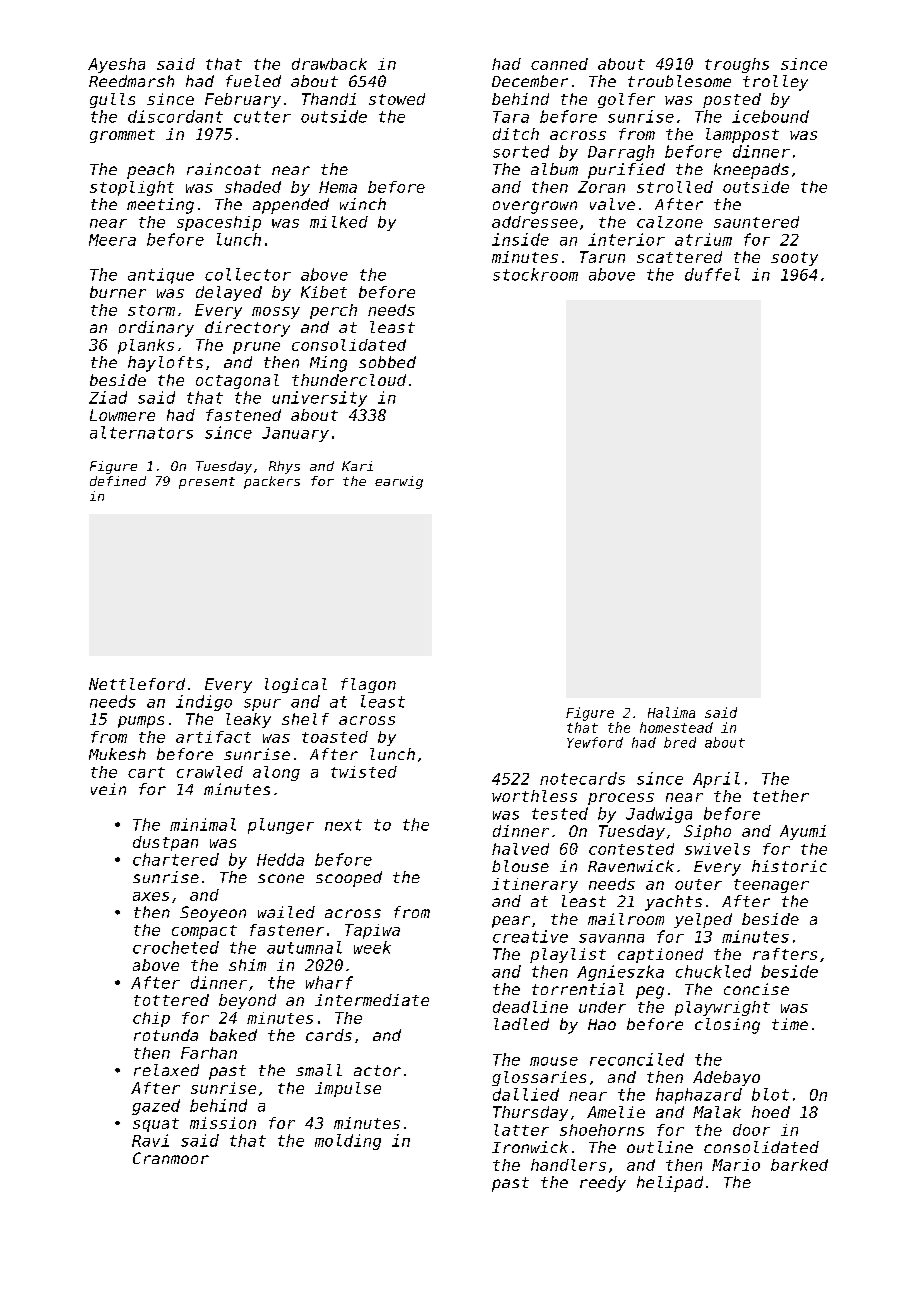 This image has width=924, height=1311. Describe the element at coordinates (247, 965) in the image. I see `shim` at that location.
